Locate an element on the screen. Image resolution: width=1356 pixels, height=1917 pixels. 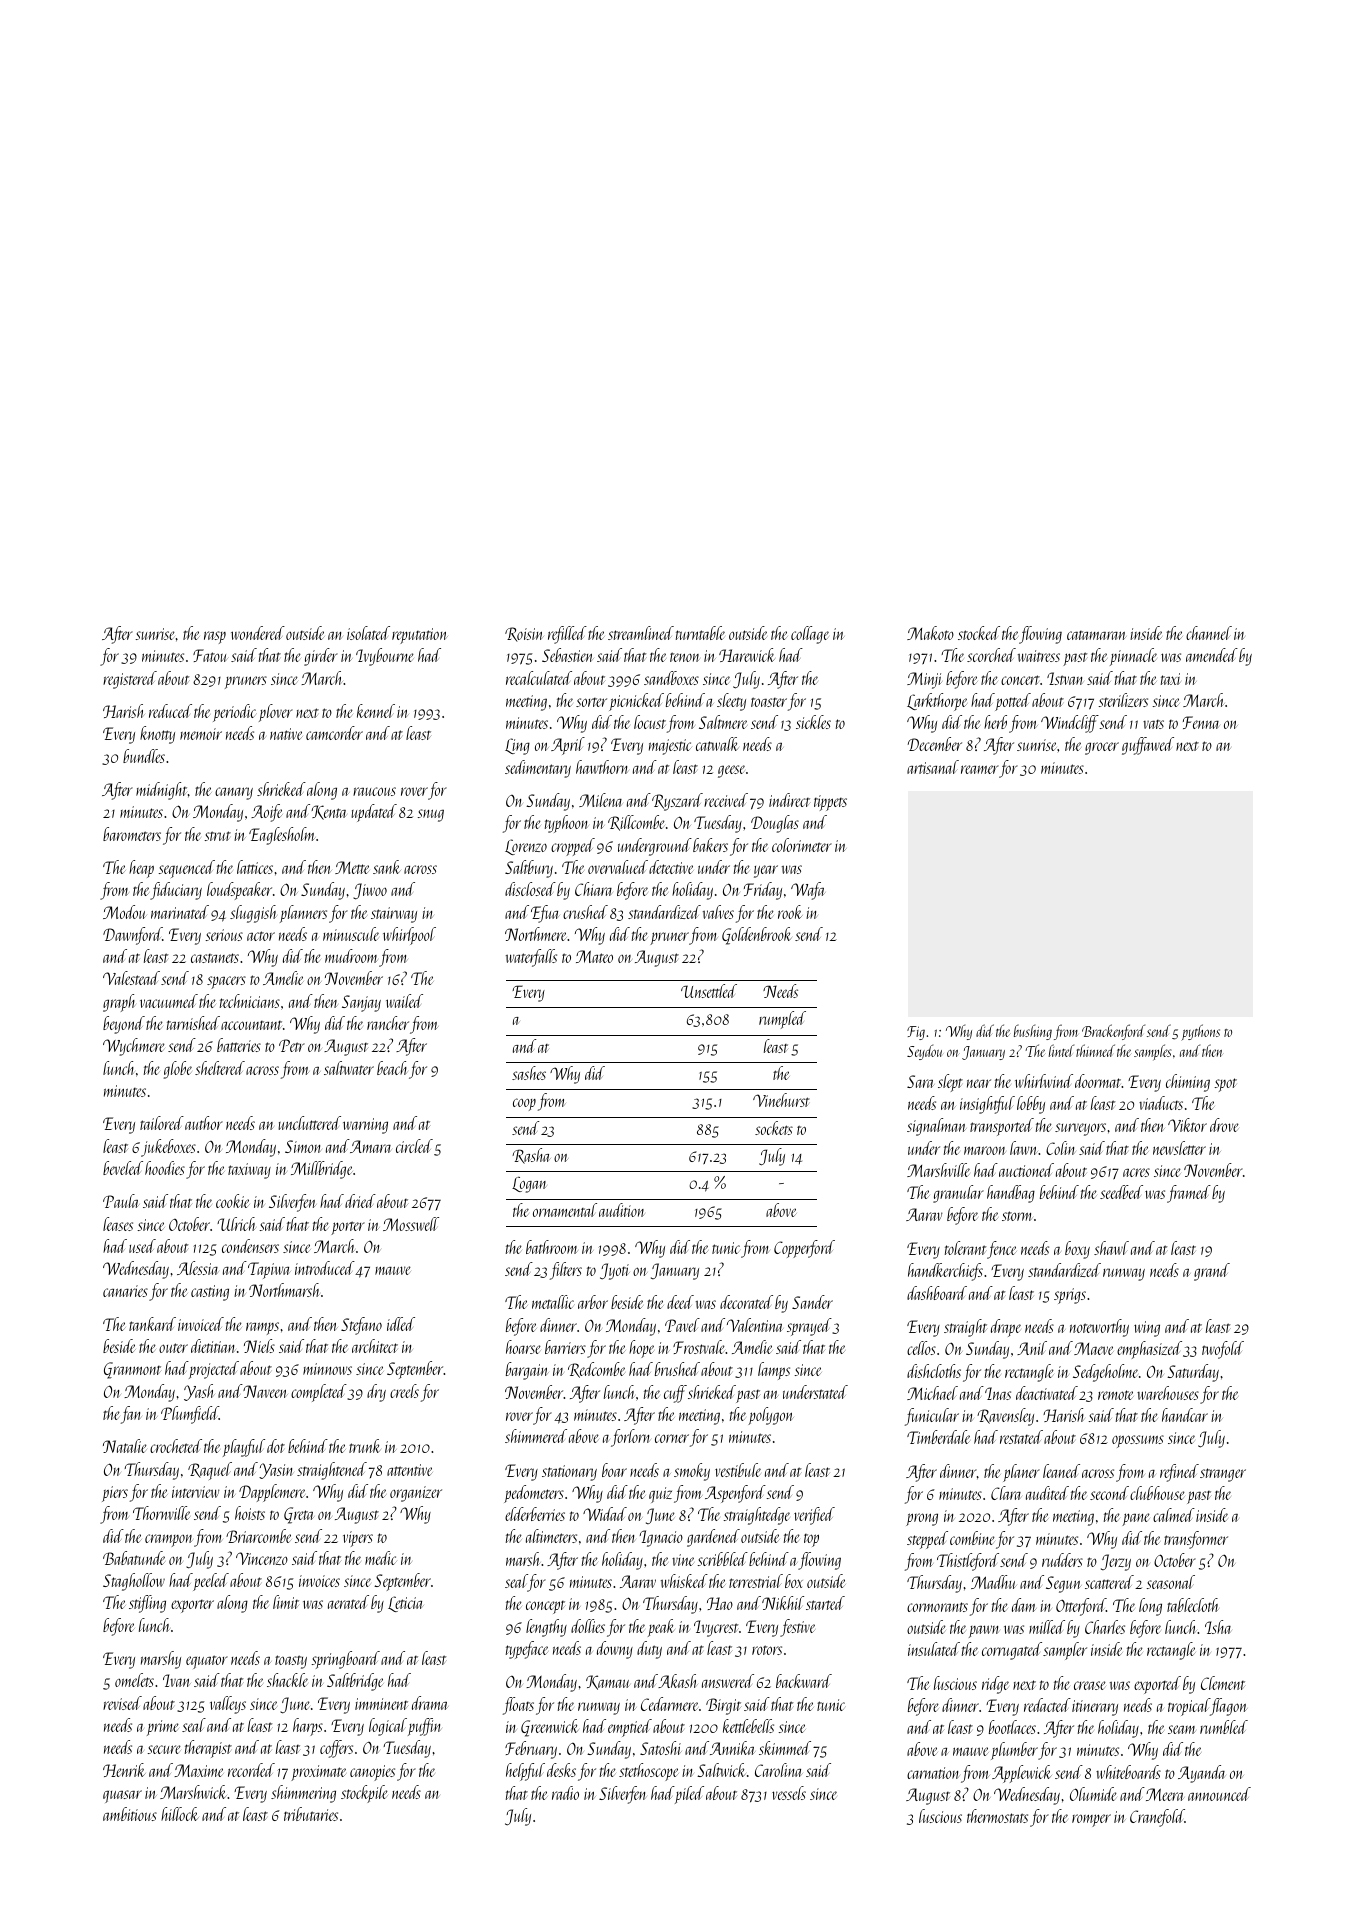
Simon is located at coordinates (303, 1146).
